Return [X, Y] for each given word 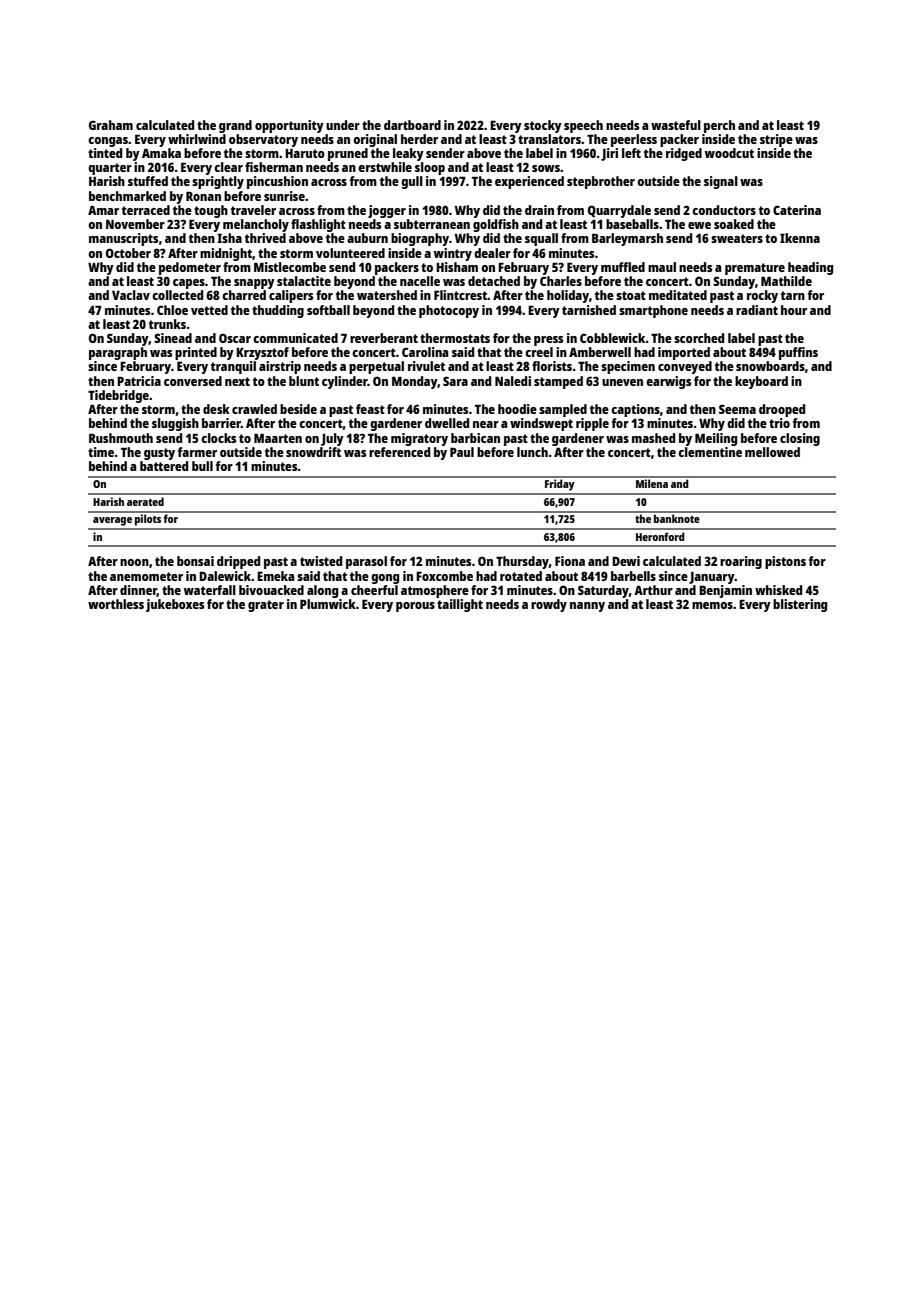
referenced [399, 452]
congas [108, 142]
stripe [776, 140]
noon [134, 562]
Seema [737, 409]
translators [549, 139]
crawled [254, 409]
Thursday [522, 562]
